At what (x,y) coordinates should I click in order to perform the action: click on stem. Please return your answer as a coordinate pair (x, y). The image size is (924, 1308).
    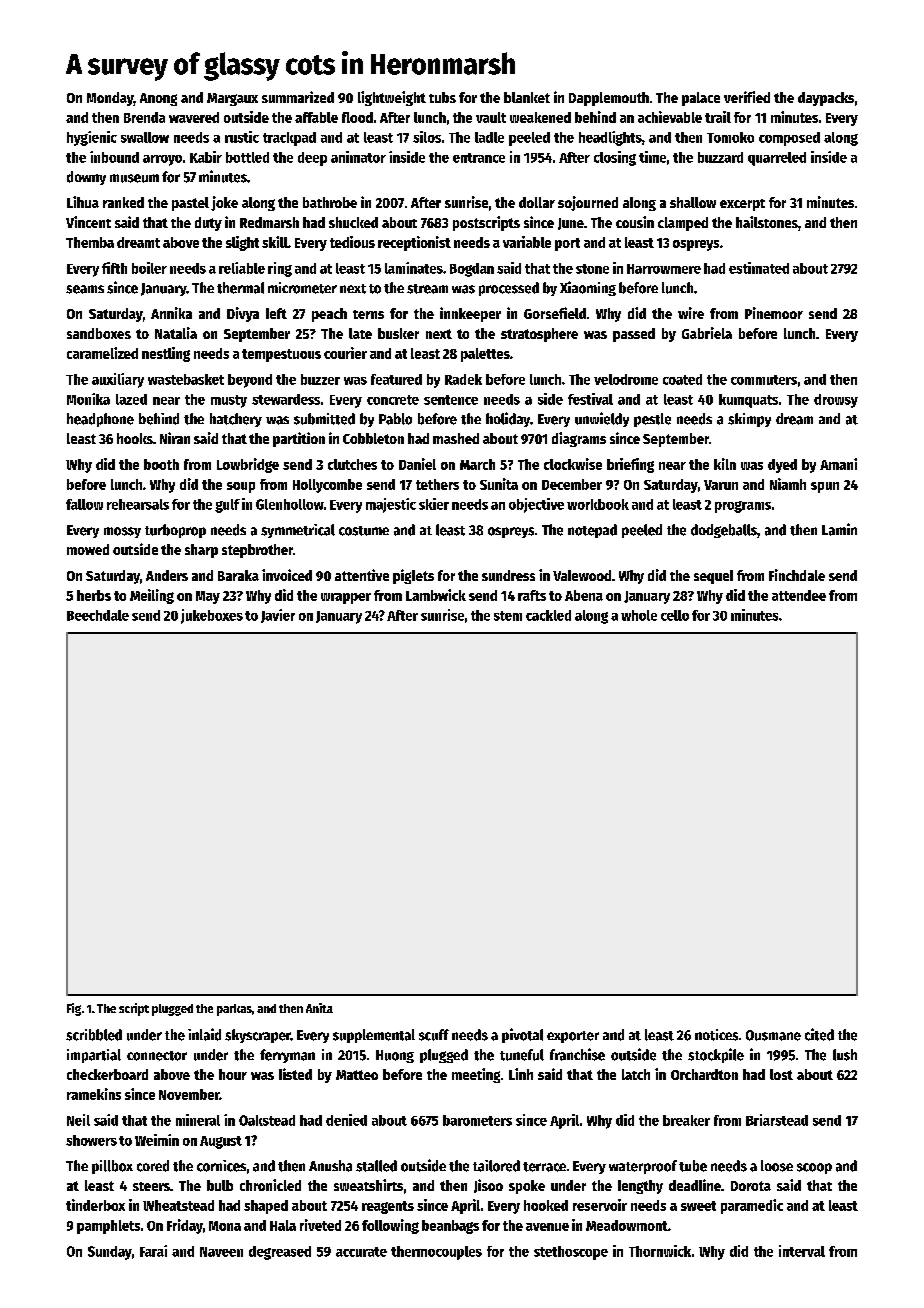
    Looking at the image, I should click on (508, 616).
